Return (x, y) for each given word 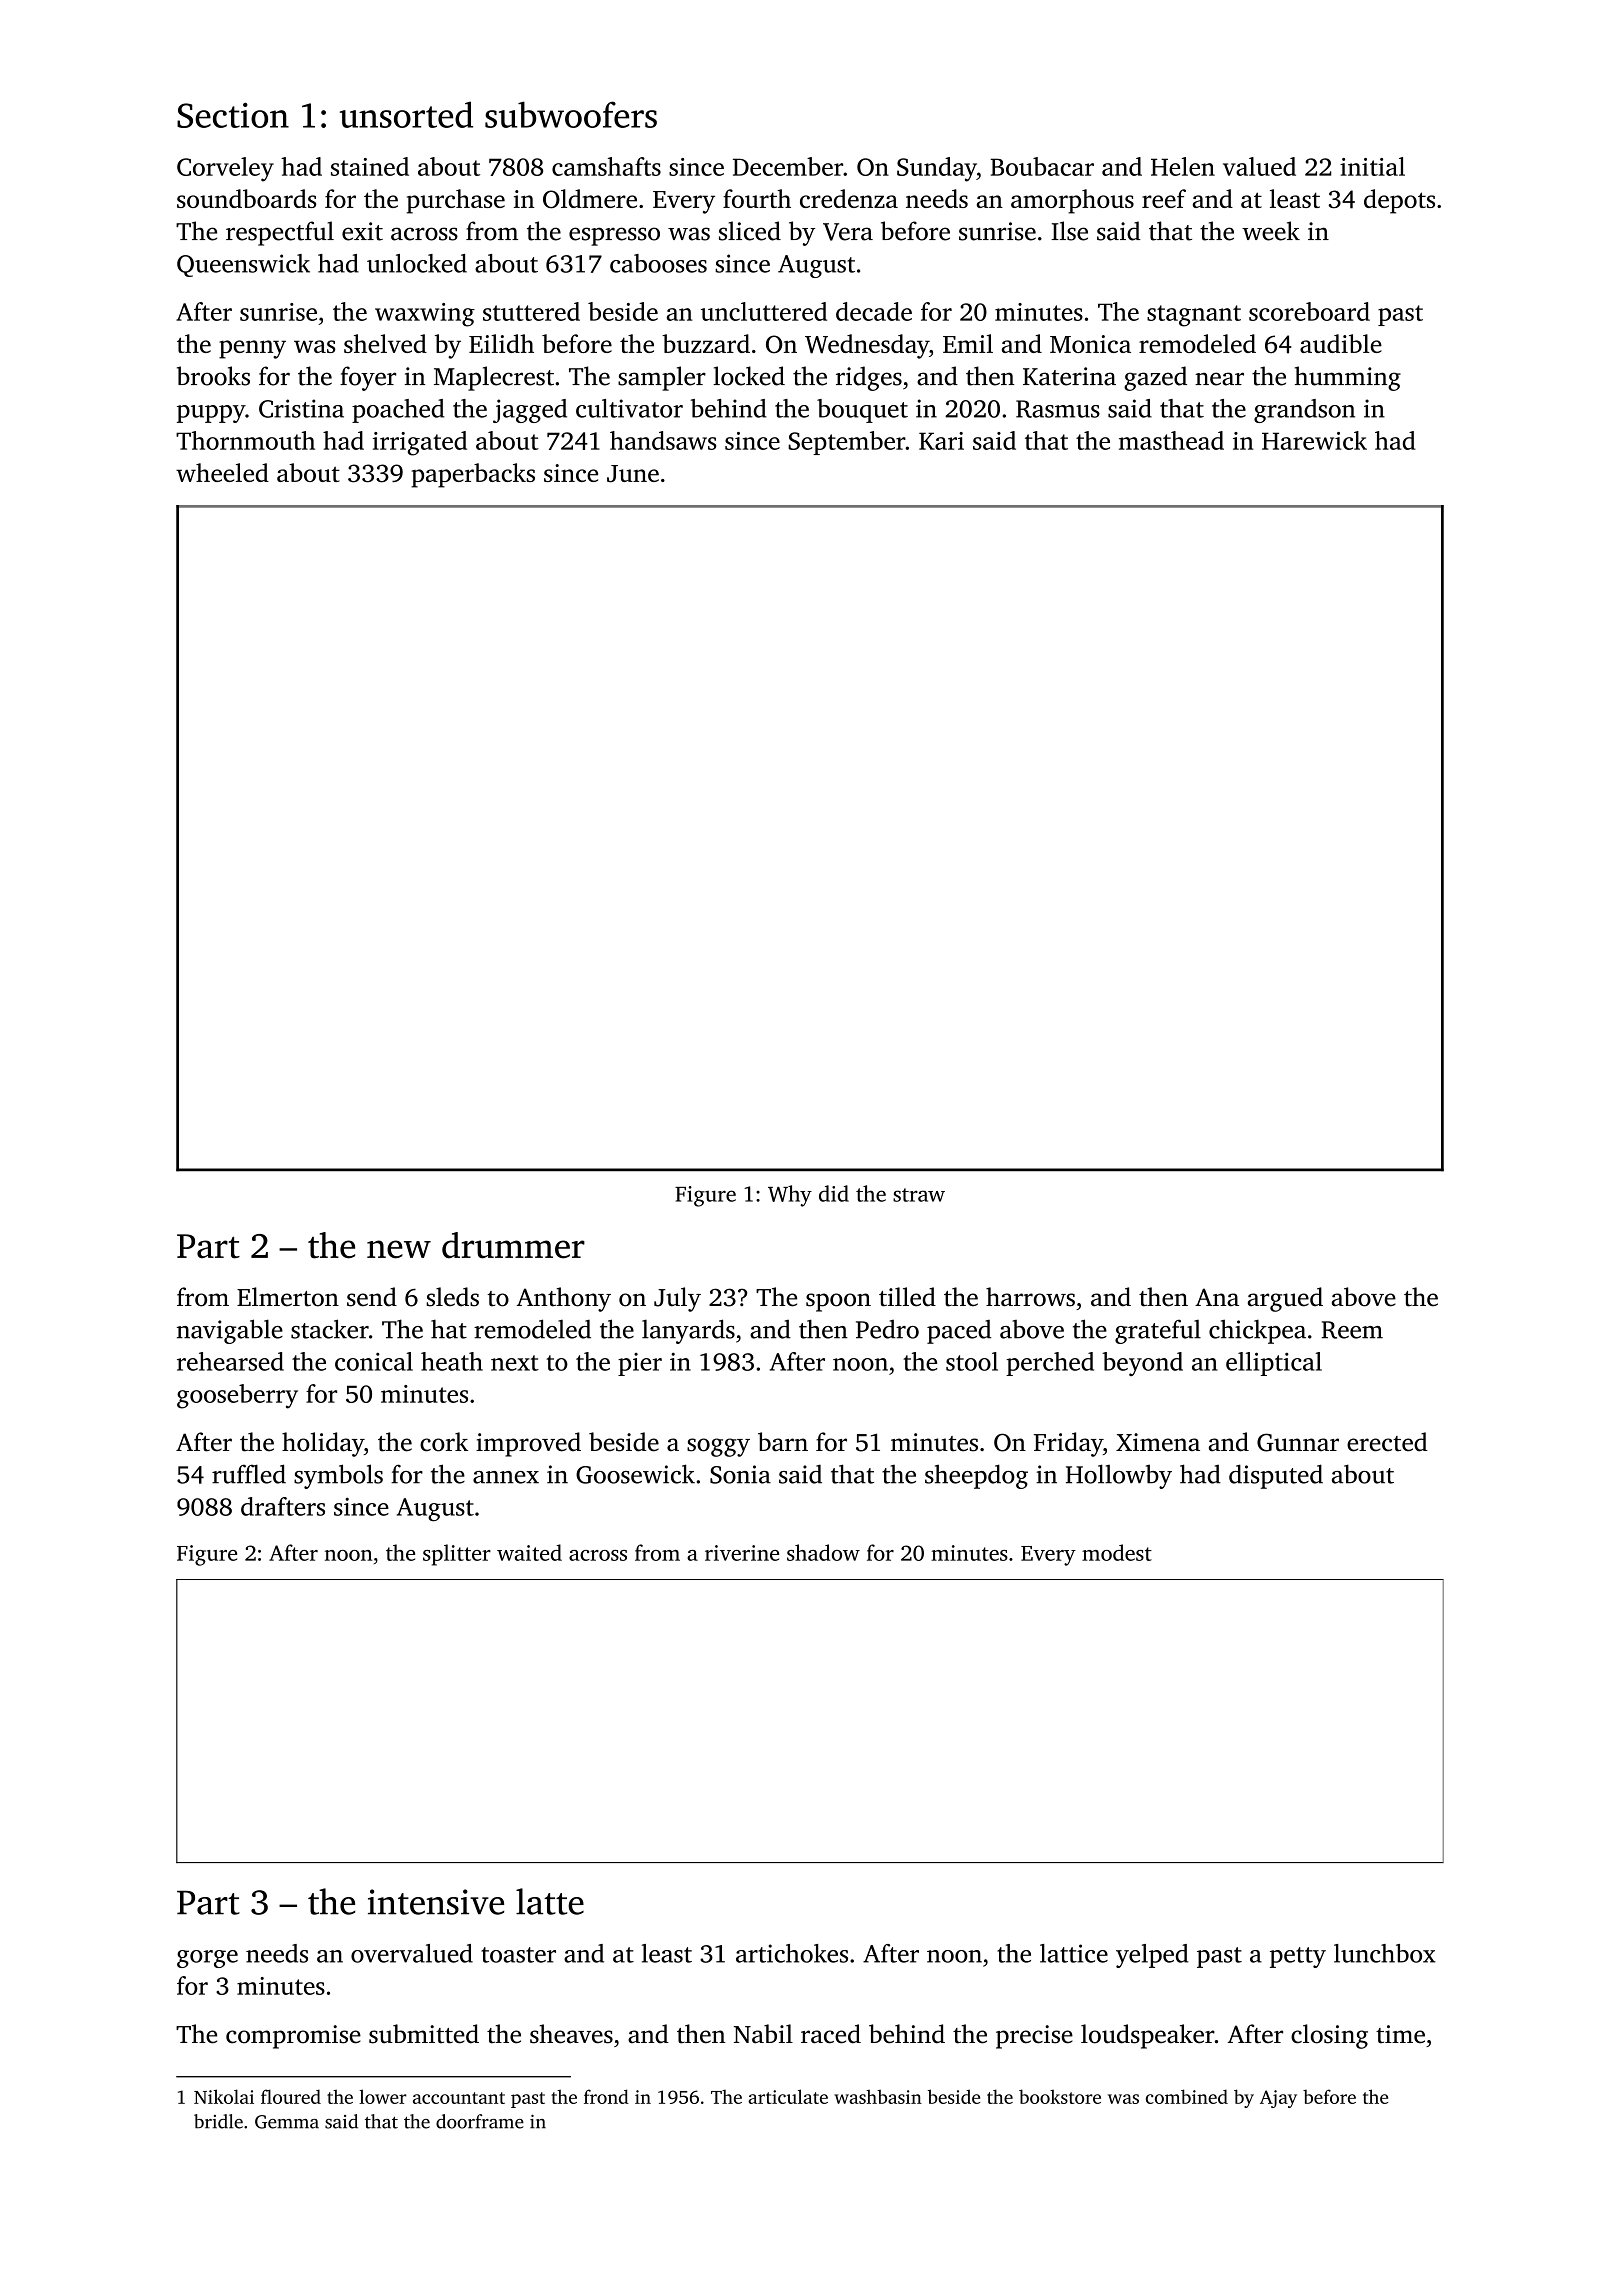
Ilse (1069, 231)
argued (1285, 1299)
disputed (1276, 1476)
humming (1348, 378)
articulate (788, 2096)
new (399, 1249)
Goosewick (635, 1474)
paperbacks (473, 475)
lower (383, 2096)
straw (919, 1195)
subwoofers (571, 114)
